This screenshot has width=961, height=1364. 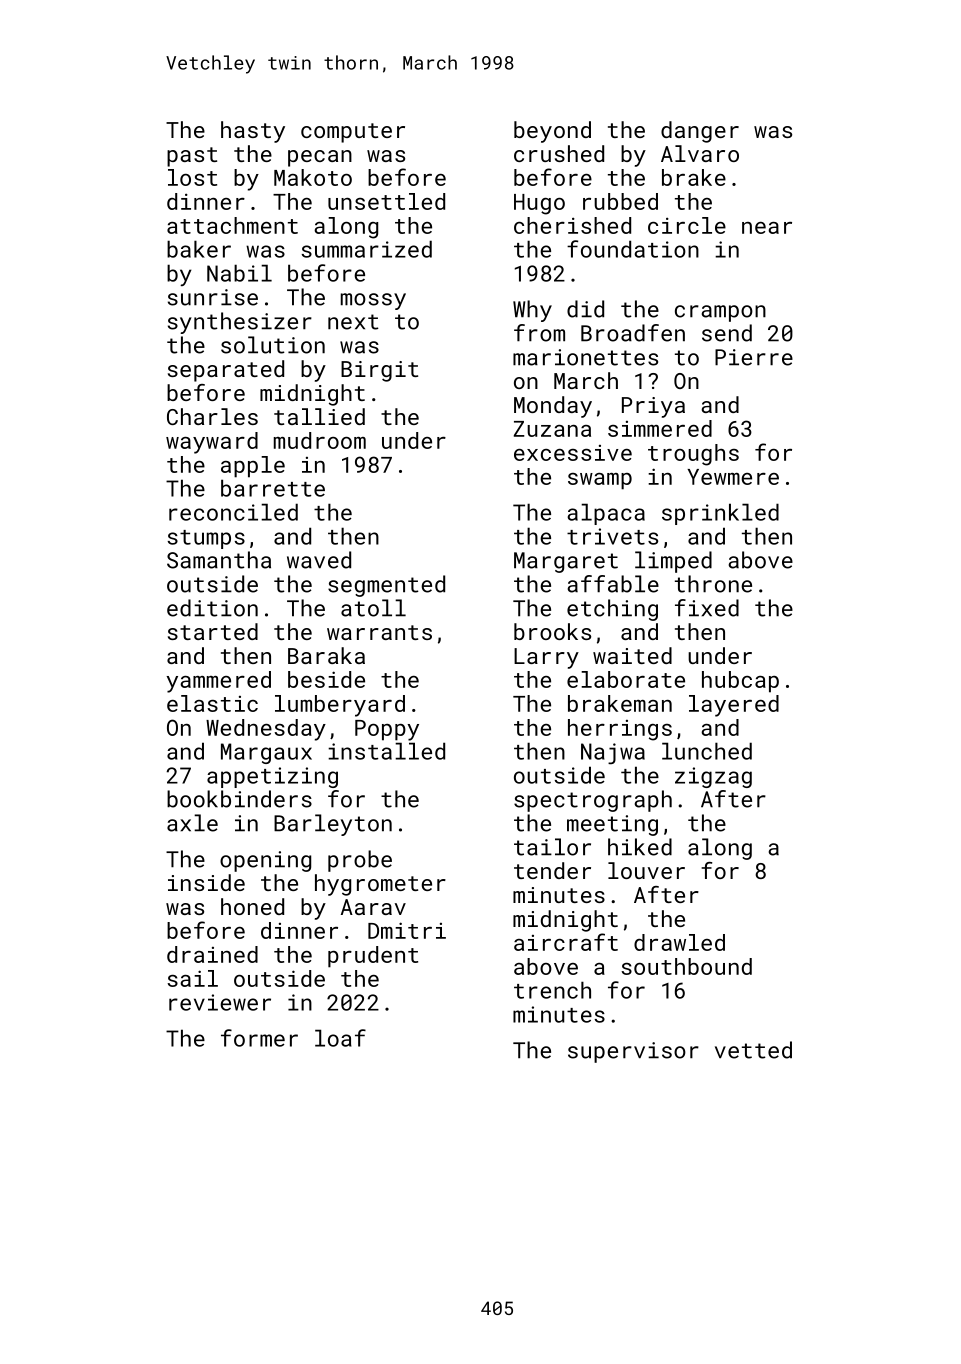 What do you see at coordinates (754, 357) in the screenshot?
I see `Pierre` at bounding box center [754, 357].
